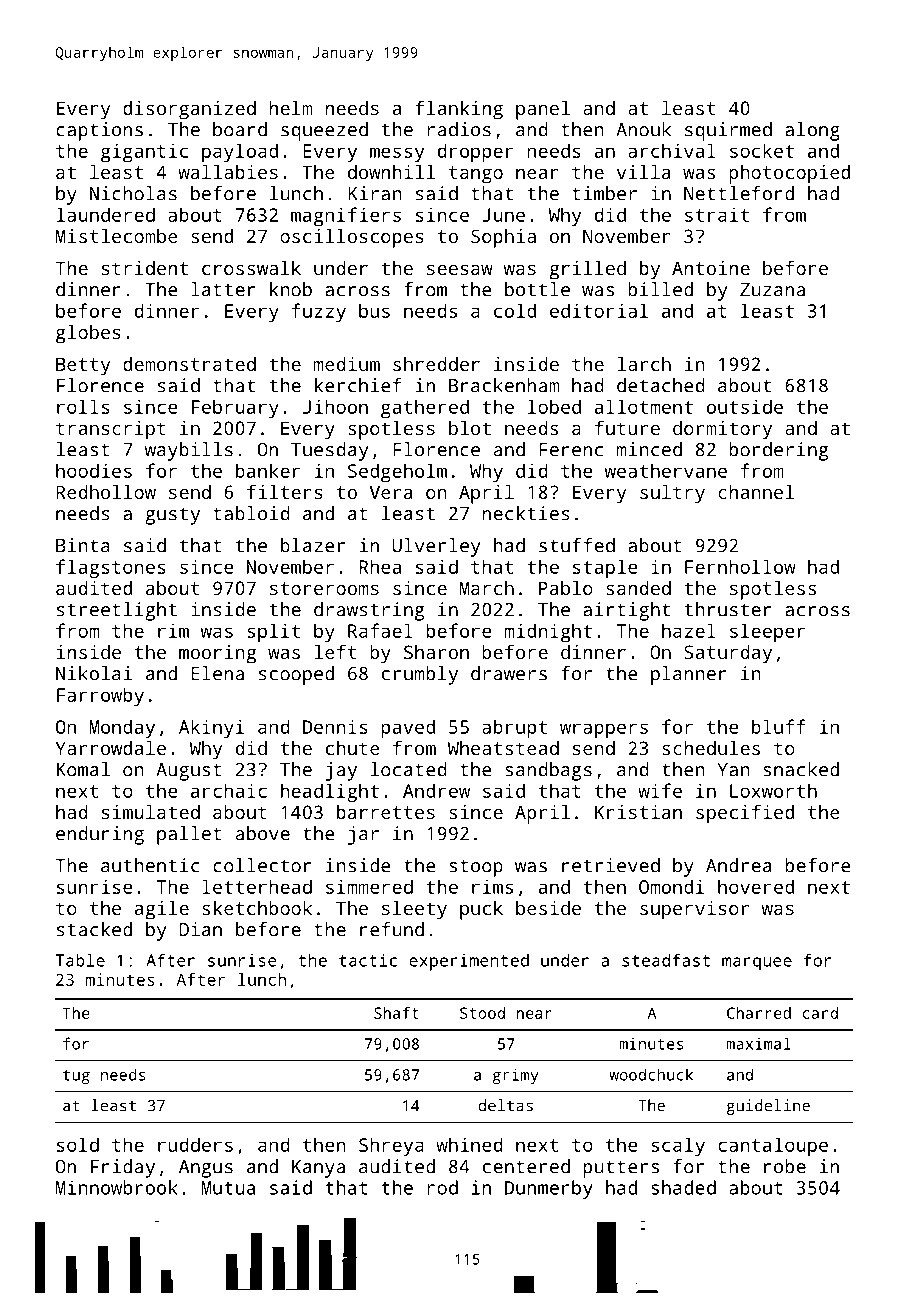 This document has height=1316, width=908. What do you see at coordinates (812, 131) in the document?
I see `along` at bounding box center [812, 131].
